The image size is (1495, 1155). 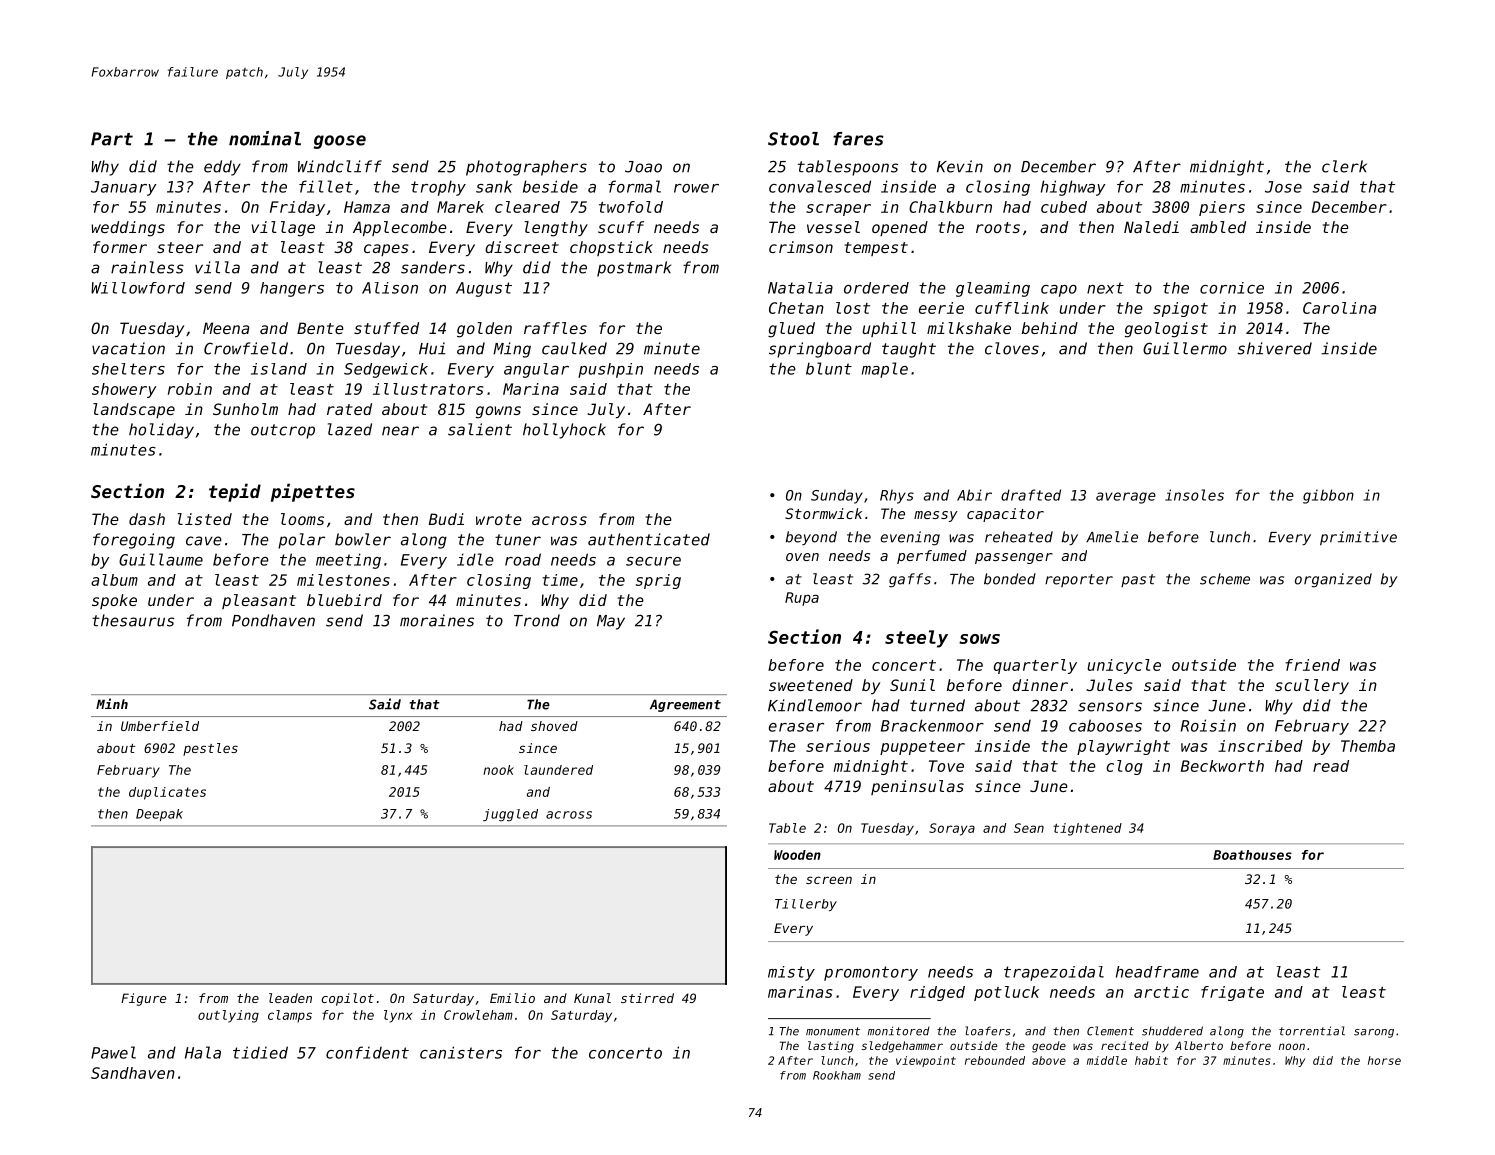 I want to click on raffles, so click(x=555, y=328).
